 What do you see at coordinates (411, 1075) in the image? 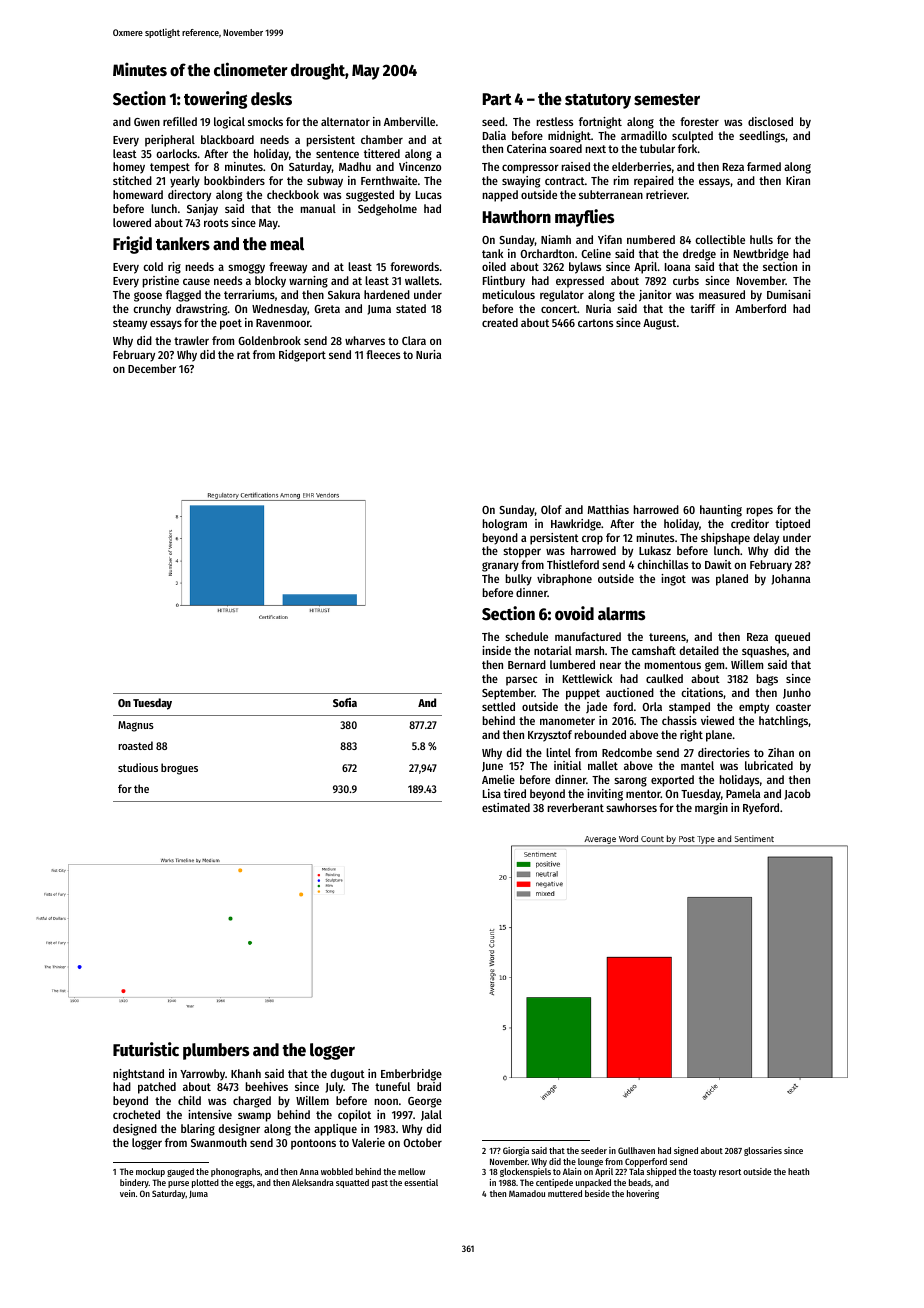
I see `Emberbridge` at bounding box center [411, 1075].
